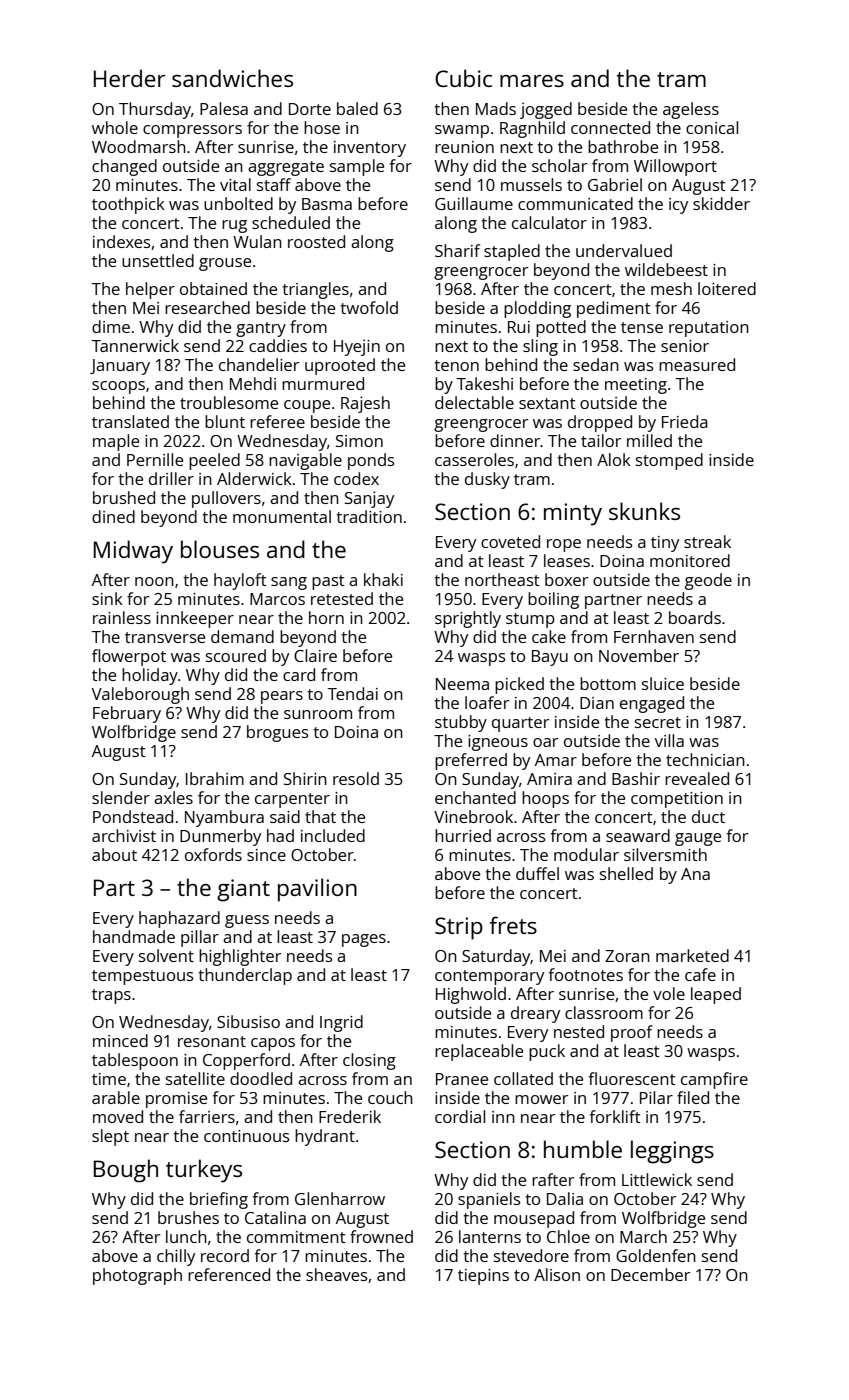 This page has width=849, height=1400. I want to click on tiny, so click(665, 544).
